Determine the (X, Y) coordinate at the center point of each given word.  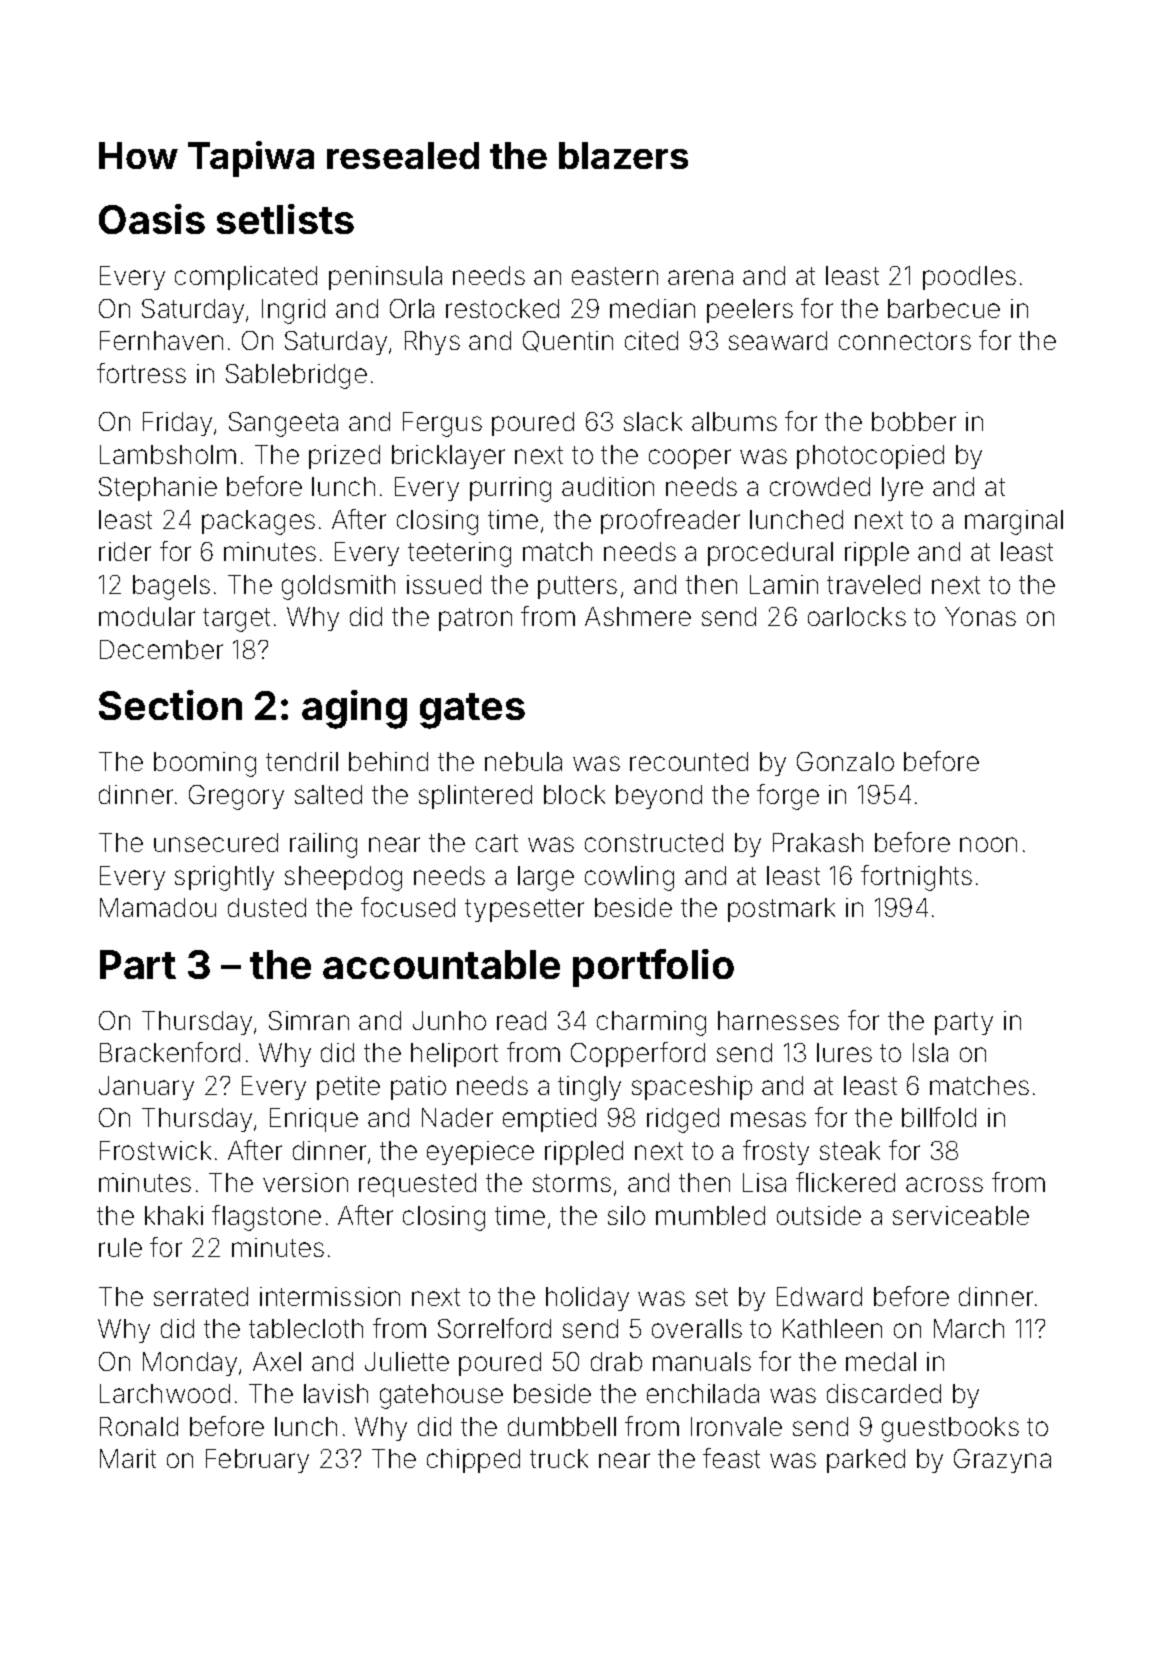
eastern (615, 276)
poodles (969, 278)
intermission (330, 1296)
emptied (549, 1120)
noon (988, 844)
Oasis (152, 219)
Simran (309, 1020)
